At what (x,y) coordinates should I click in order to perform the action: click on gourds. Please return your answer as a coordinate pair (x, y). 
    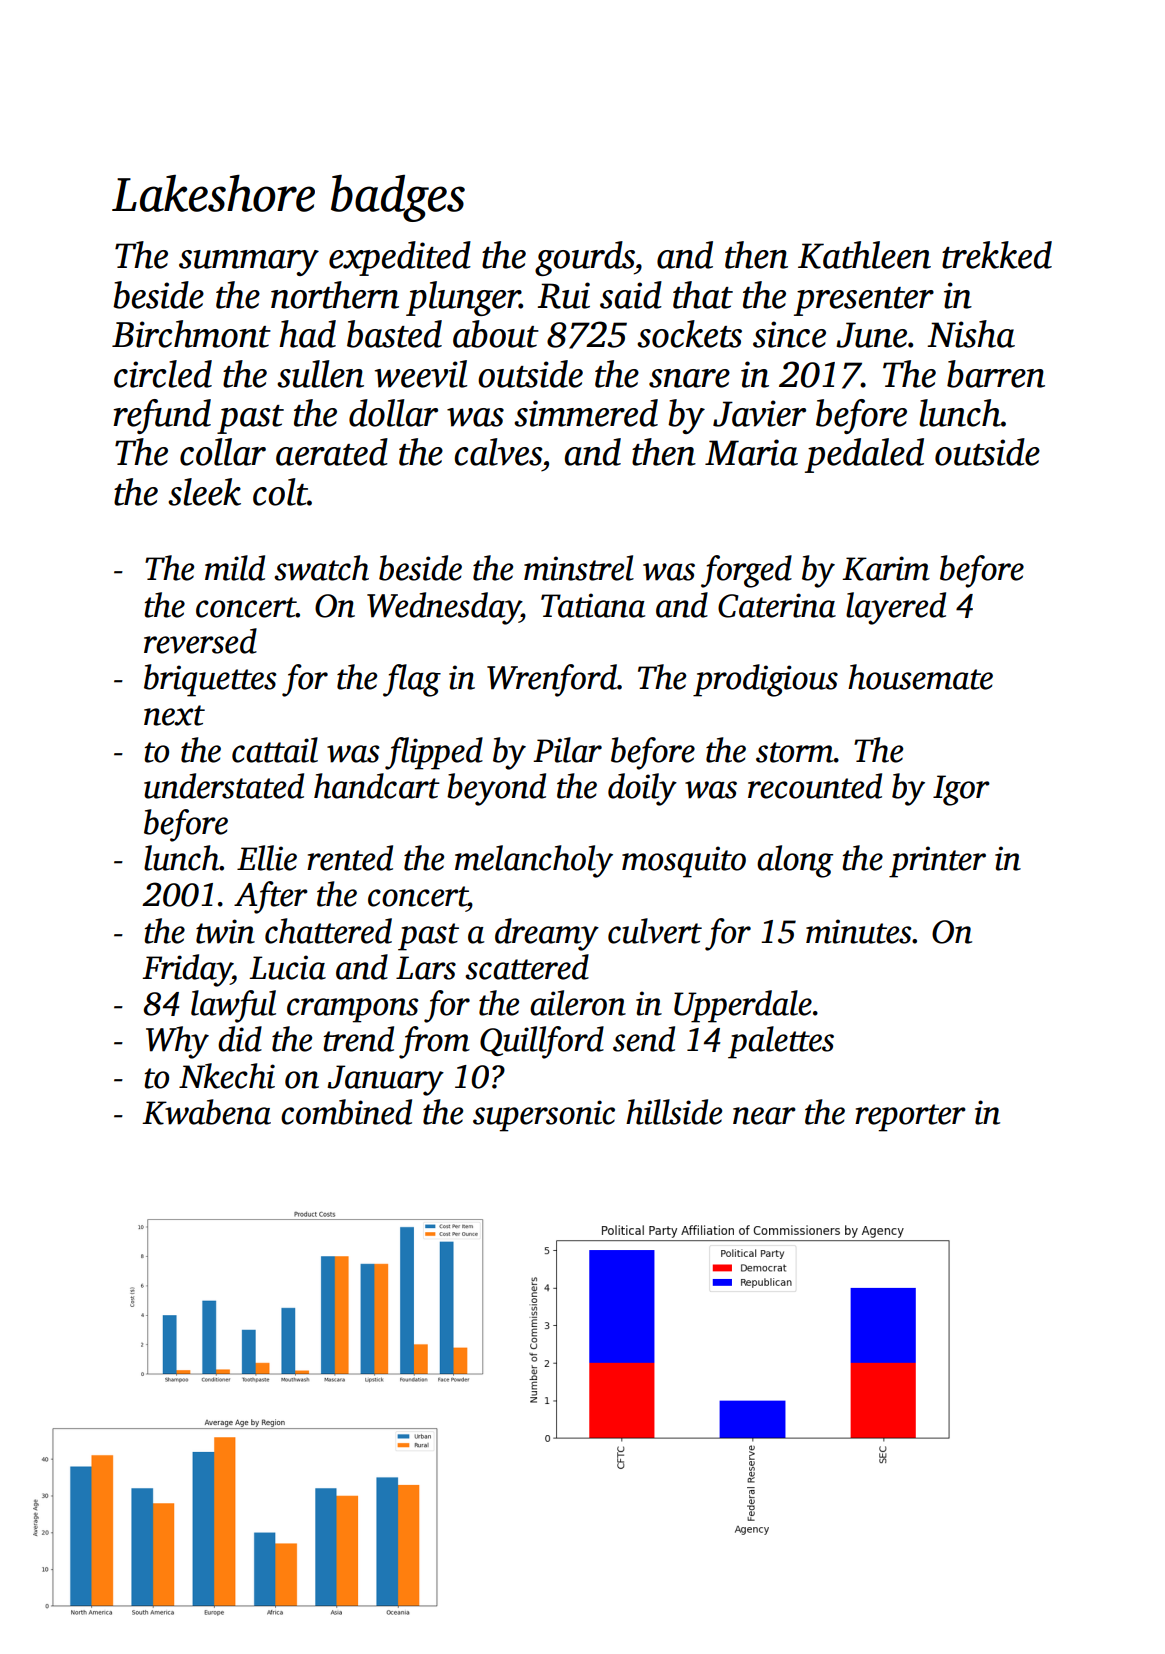
    Looking at the image, I should click on (584, 258).
